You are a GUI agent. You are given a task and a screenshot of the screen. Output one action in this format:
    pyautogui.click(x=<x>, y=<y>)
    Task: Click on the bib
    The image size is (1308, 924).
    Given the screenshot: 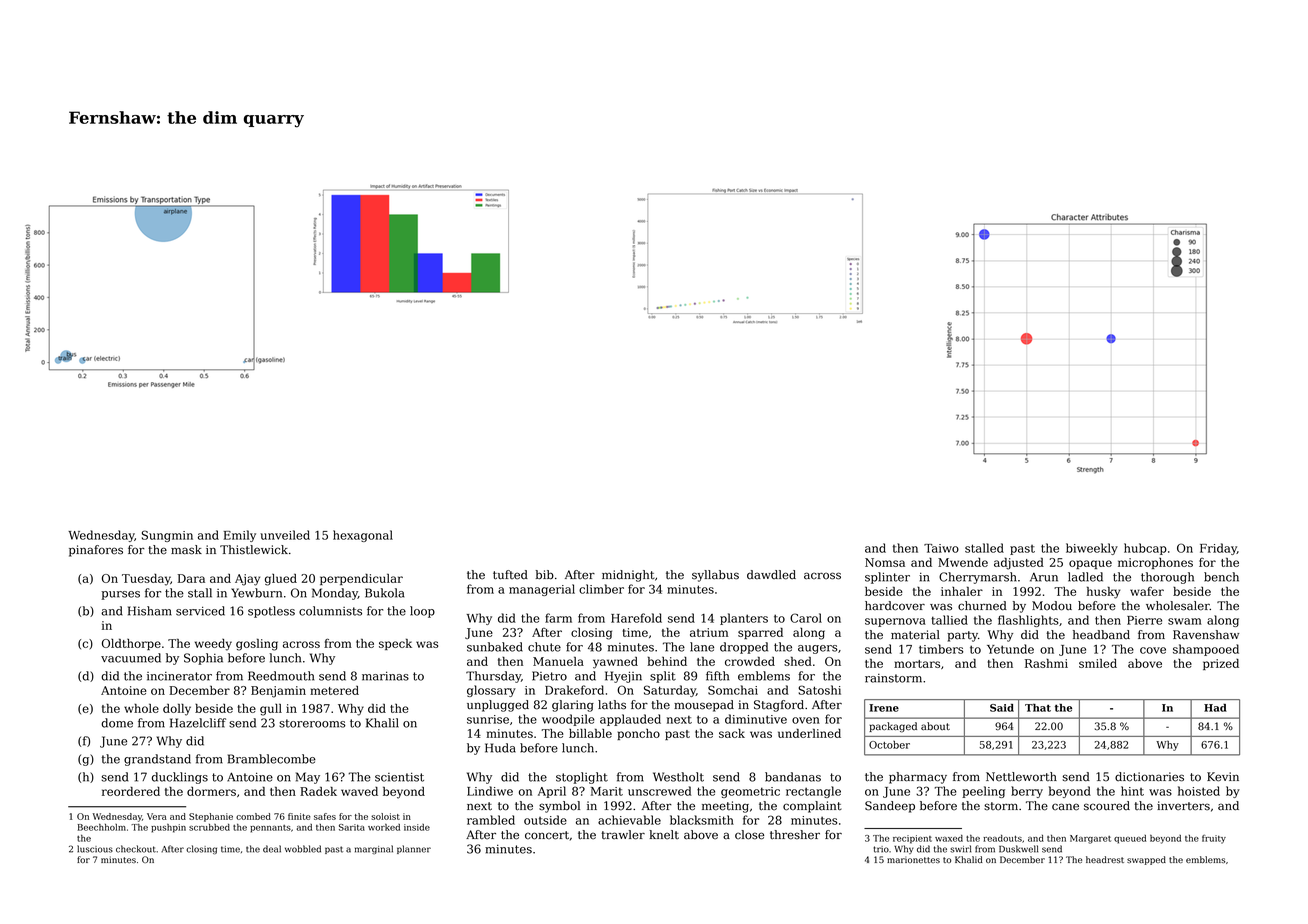 What is the action you would take?
    pyautogui.click(x=545, y=575)
